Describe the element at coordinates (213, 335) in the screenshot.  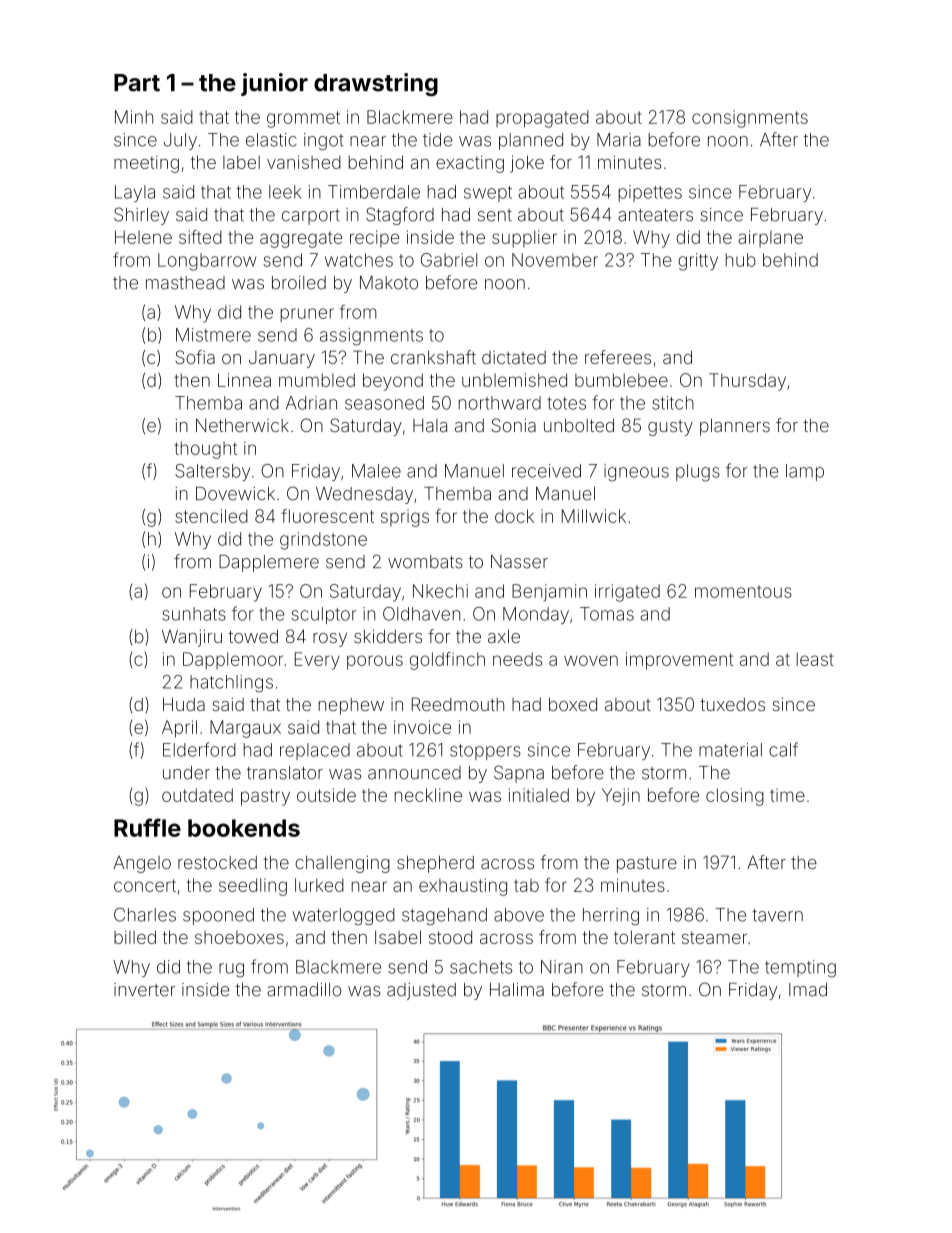
I see `Mistmere` at that location.
